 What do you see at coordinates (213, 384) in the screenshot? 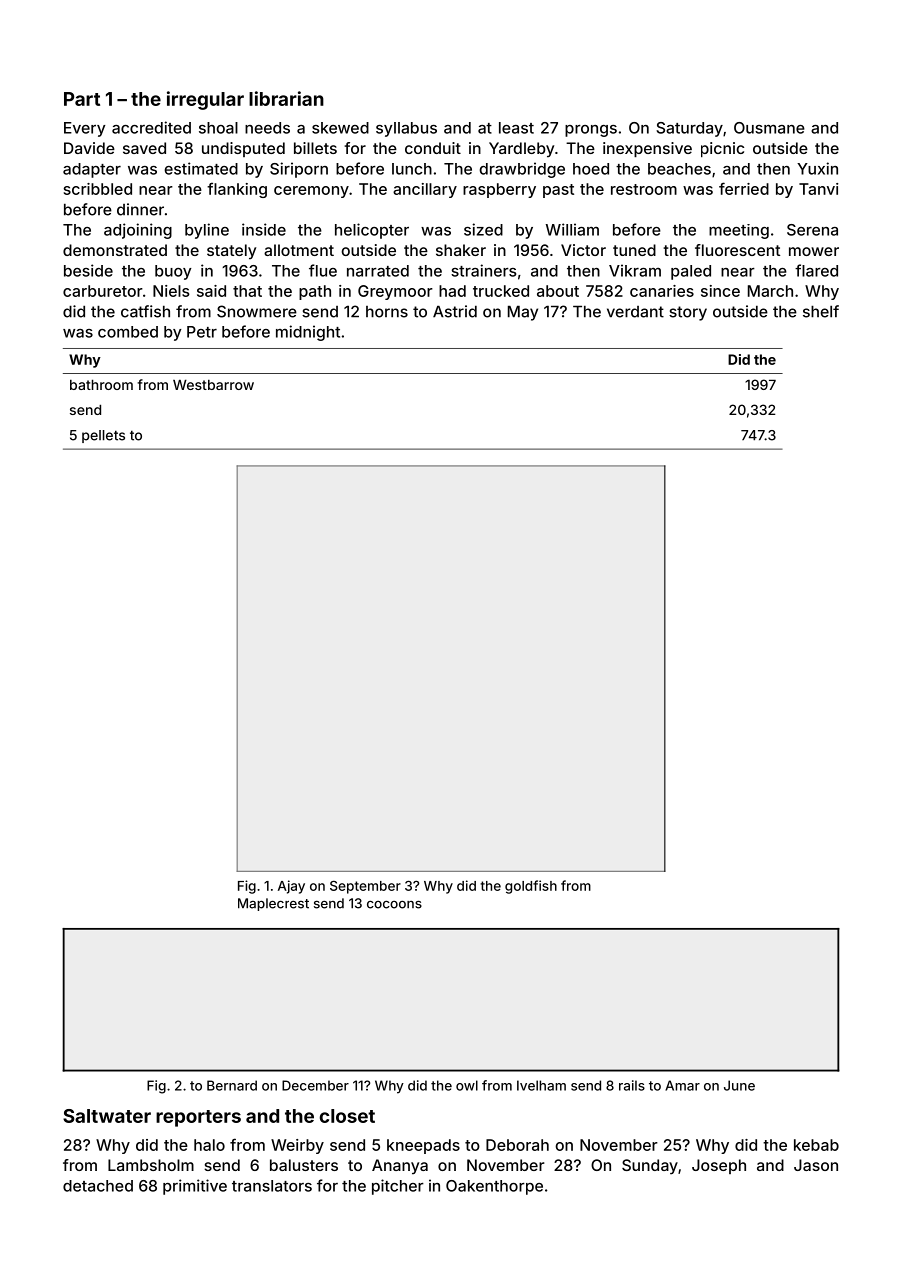
I see `Westbarrow` at bounding box center [213, 384].
